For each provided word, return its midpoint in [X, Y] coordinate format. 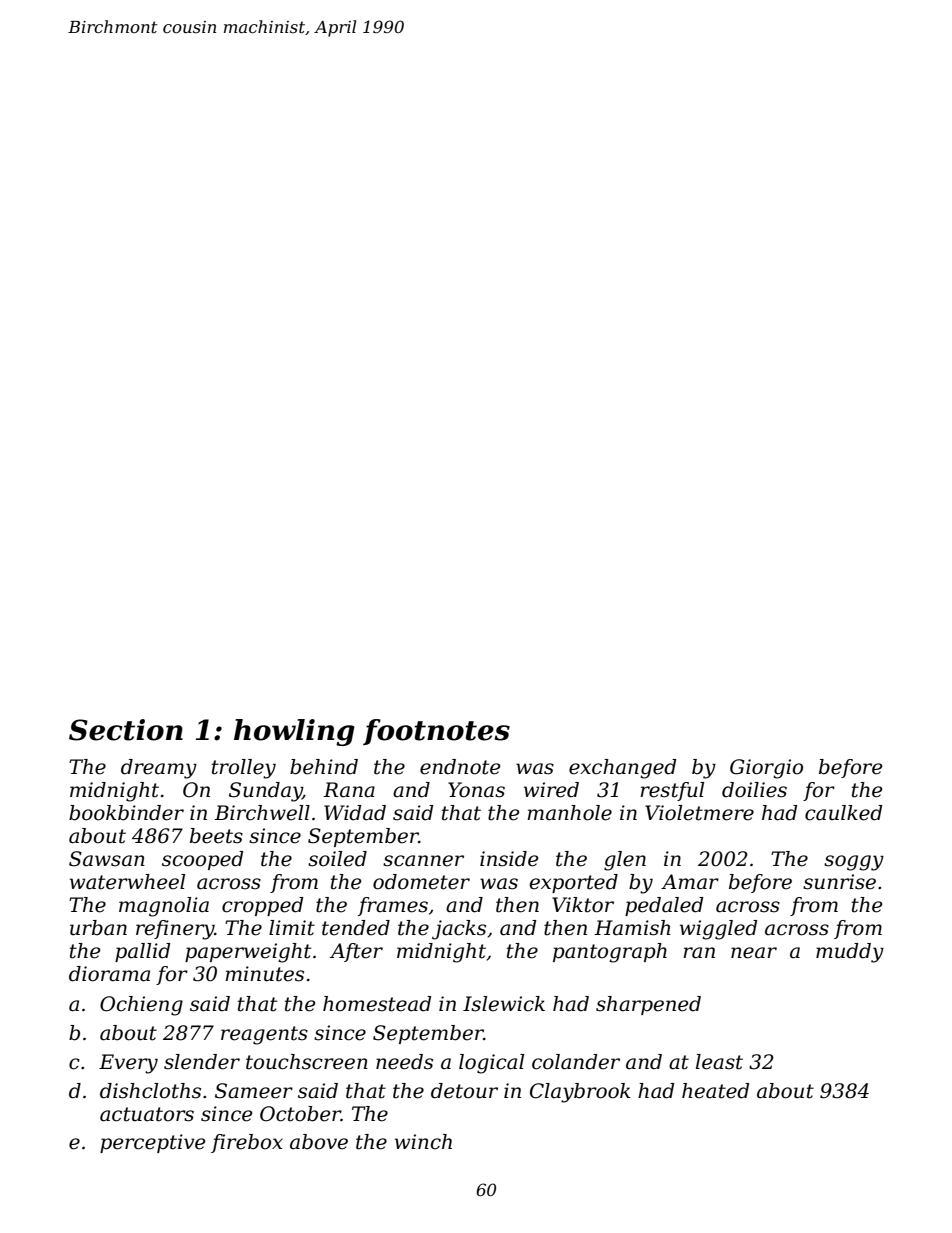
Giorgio [766, 769]
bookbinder [126, 813]
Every [128, 1064]
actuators [147, 1114]
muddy [850, 953]
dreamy [159, 769]
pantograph [610, 953]
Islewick [504, 1004]
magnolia [164, 907]
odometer [421, 882]
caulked [843, 813]
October [300, 1114]
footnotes [436, 732]
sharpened [648, 1005]
